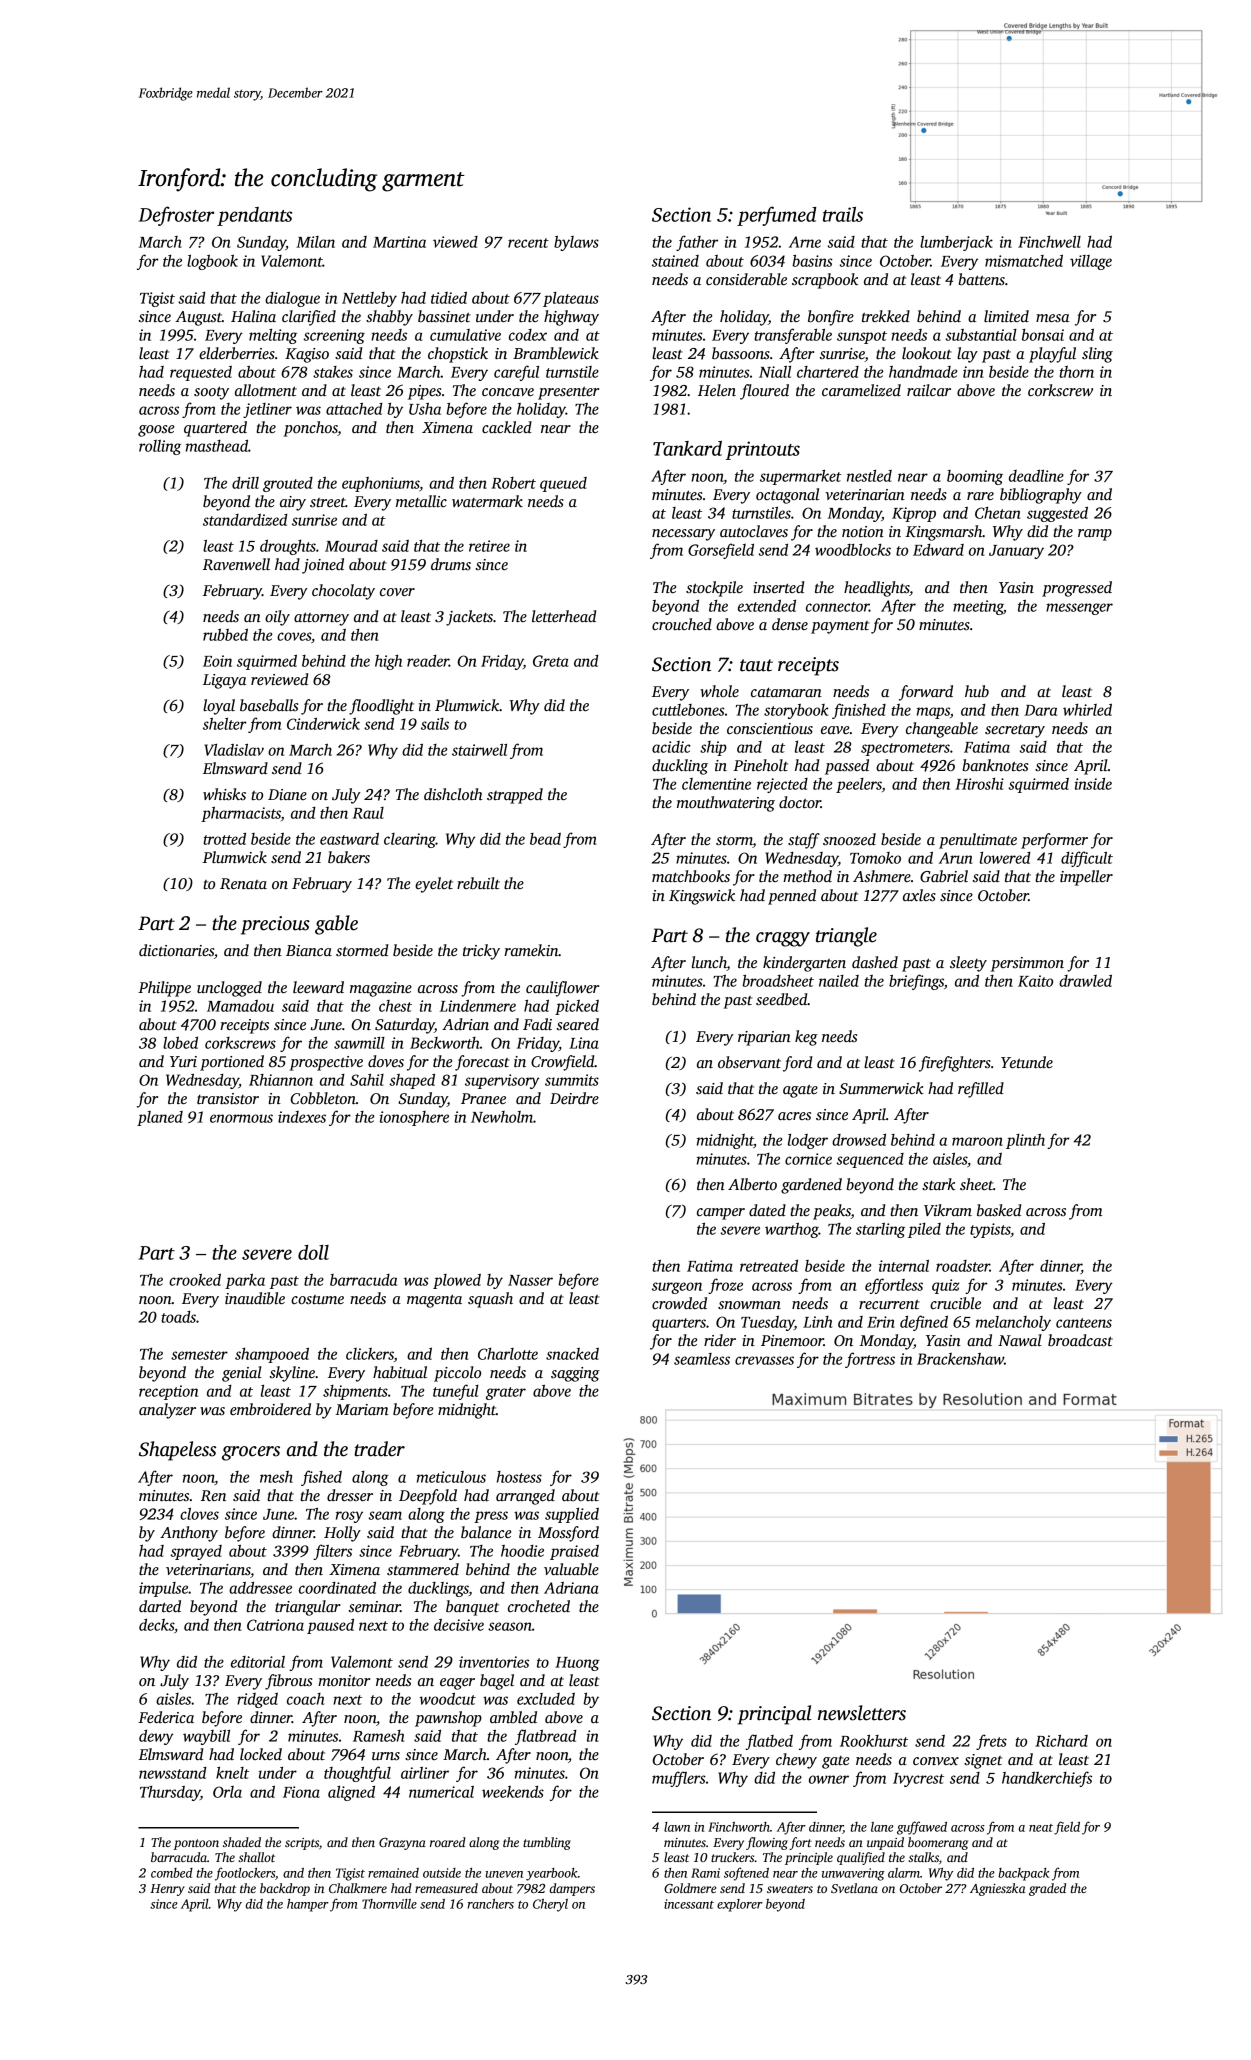 The width and height of the screenshot is (1251, 2060). What do you see at coordinates (245, 1281) in the screenshot?
I see `parka` at bounding box center [245, 1281].
